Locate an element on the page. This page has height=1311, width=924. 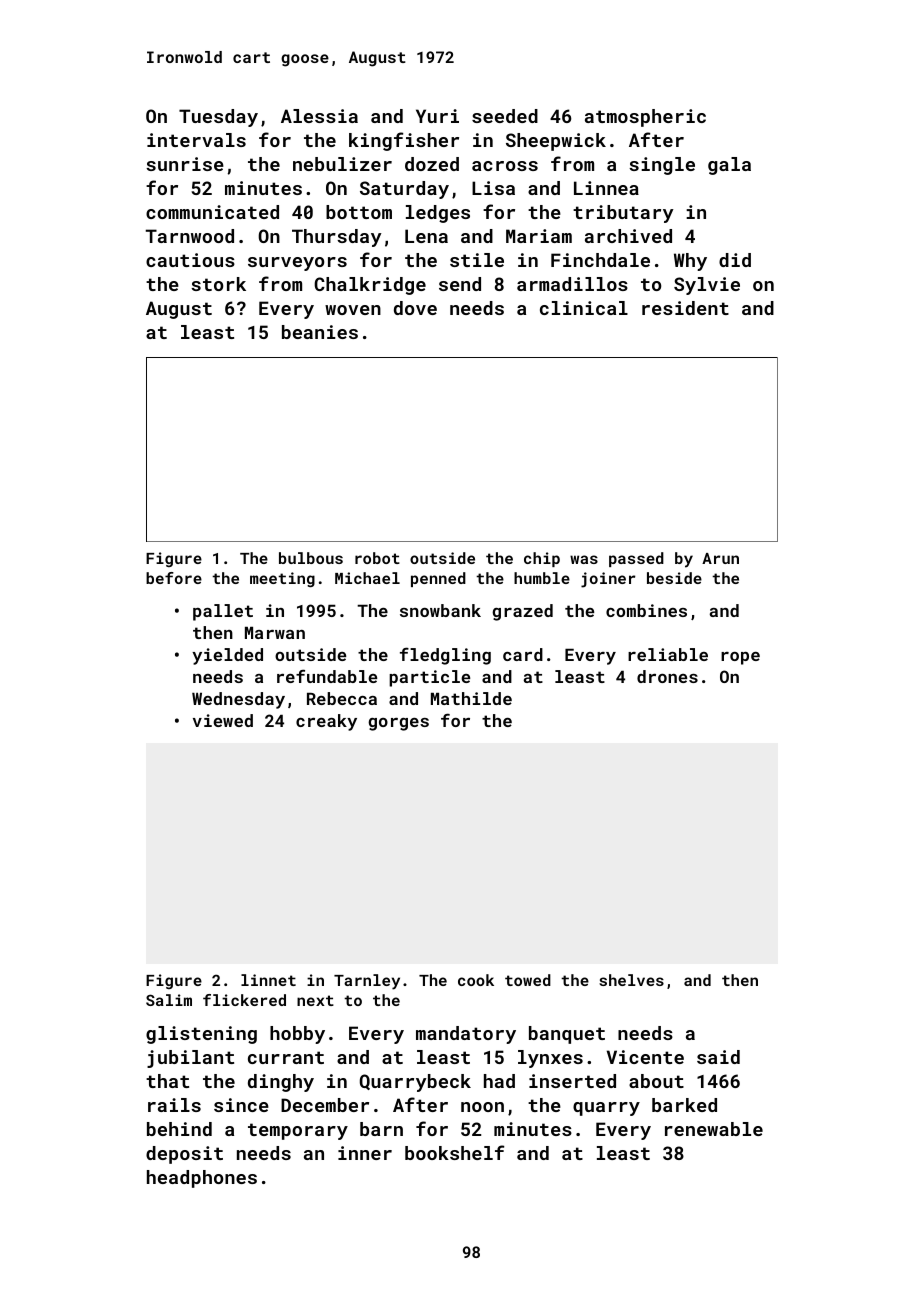
Tuesday is located at coordinates (218, 118).
